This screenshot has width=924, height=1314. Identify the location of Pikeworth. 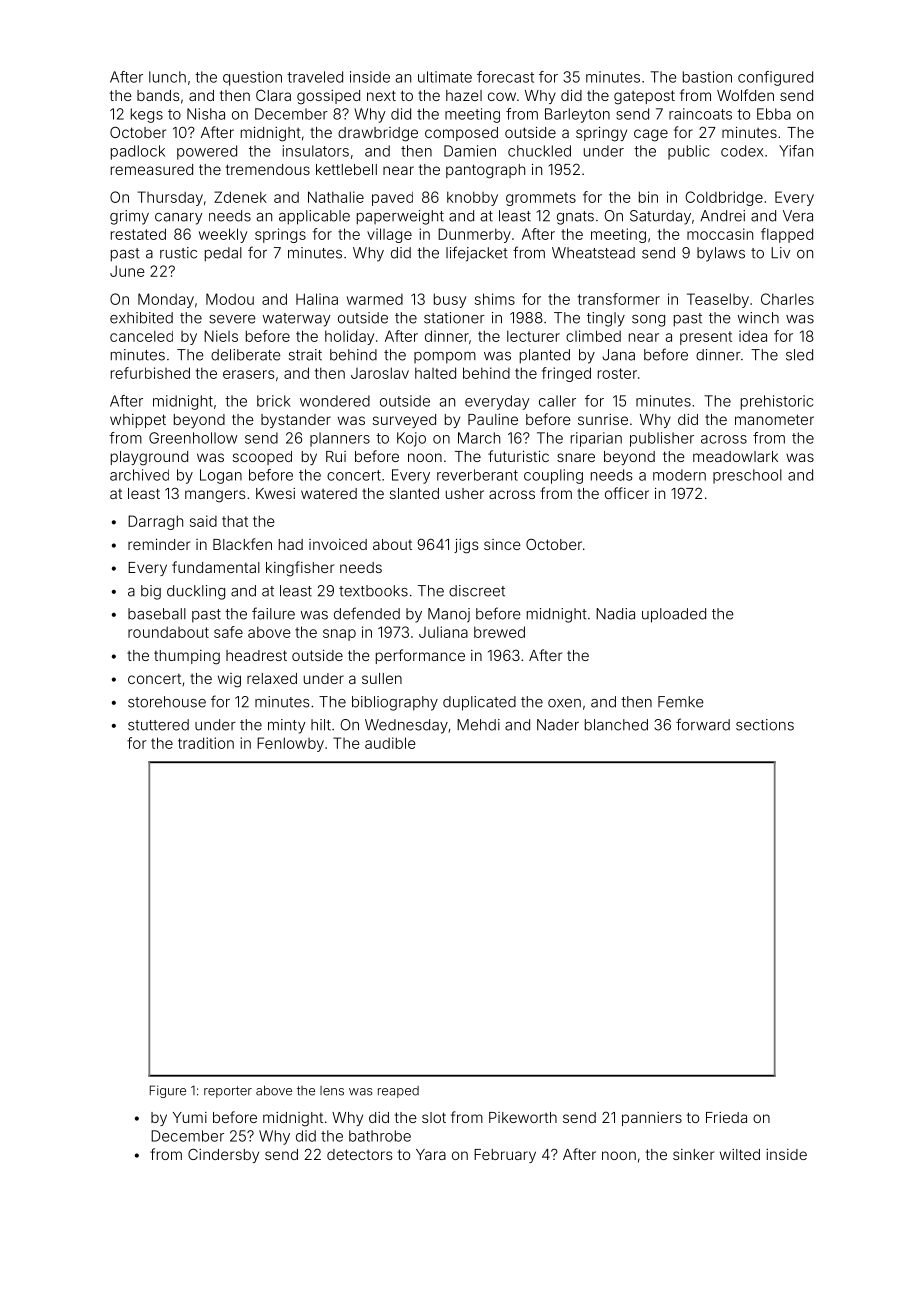
(523, 1117).
